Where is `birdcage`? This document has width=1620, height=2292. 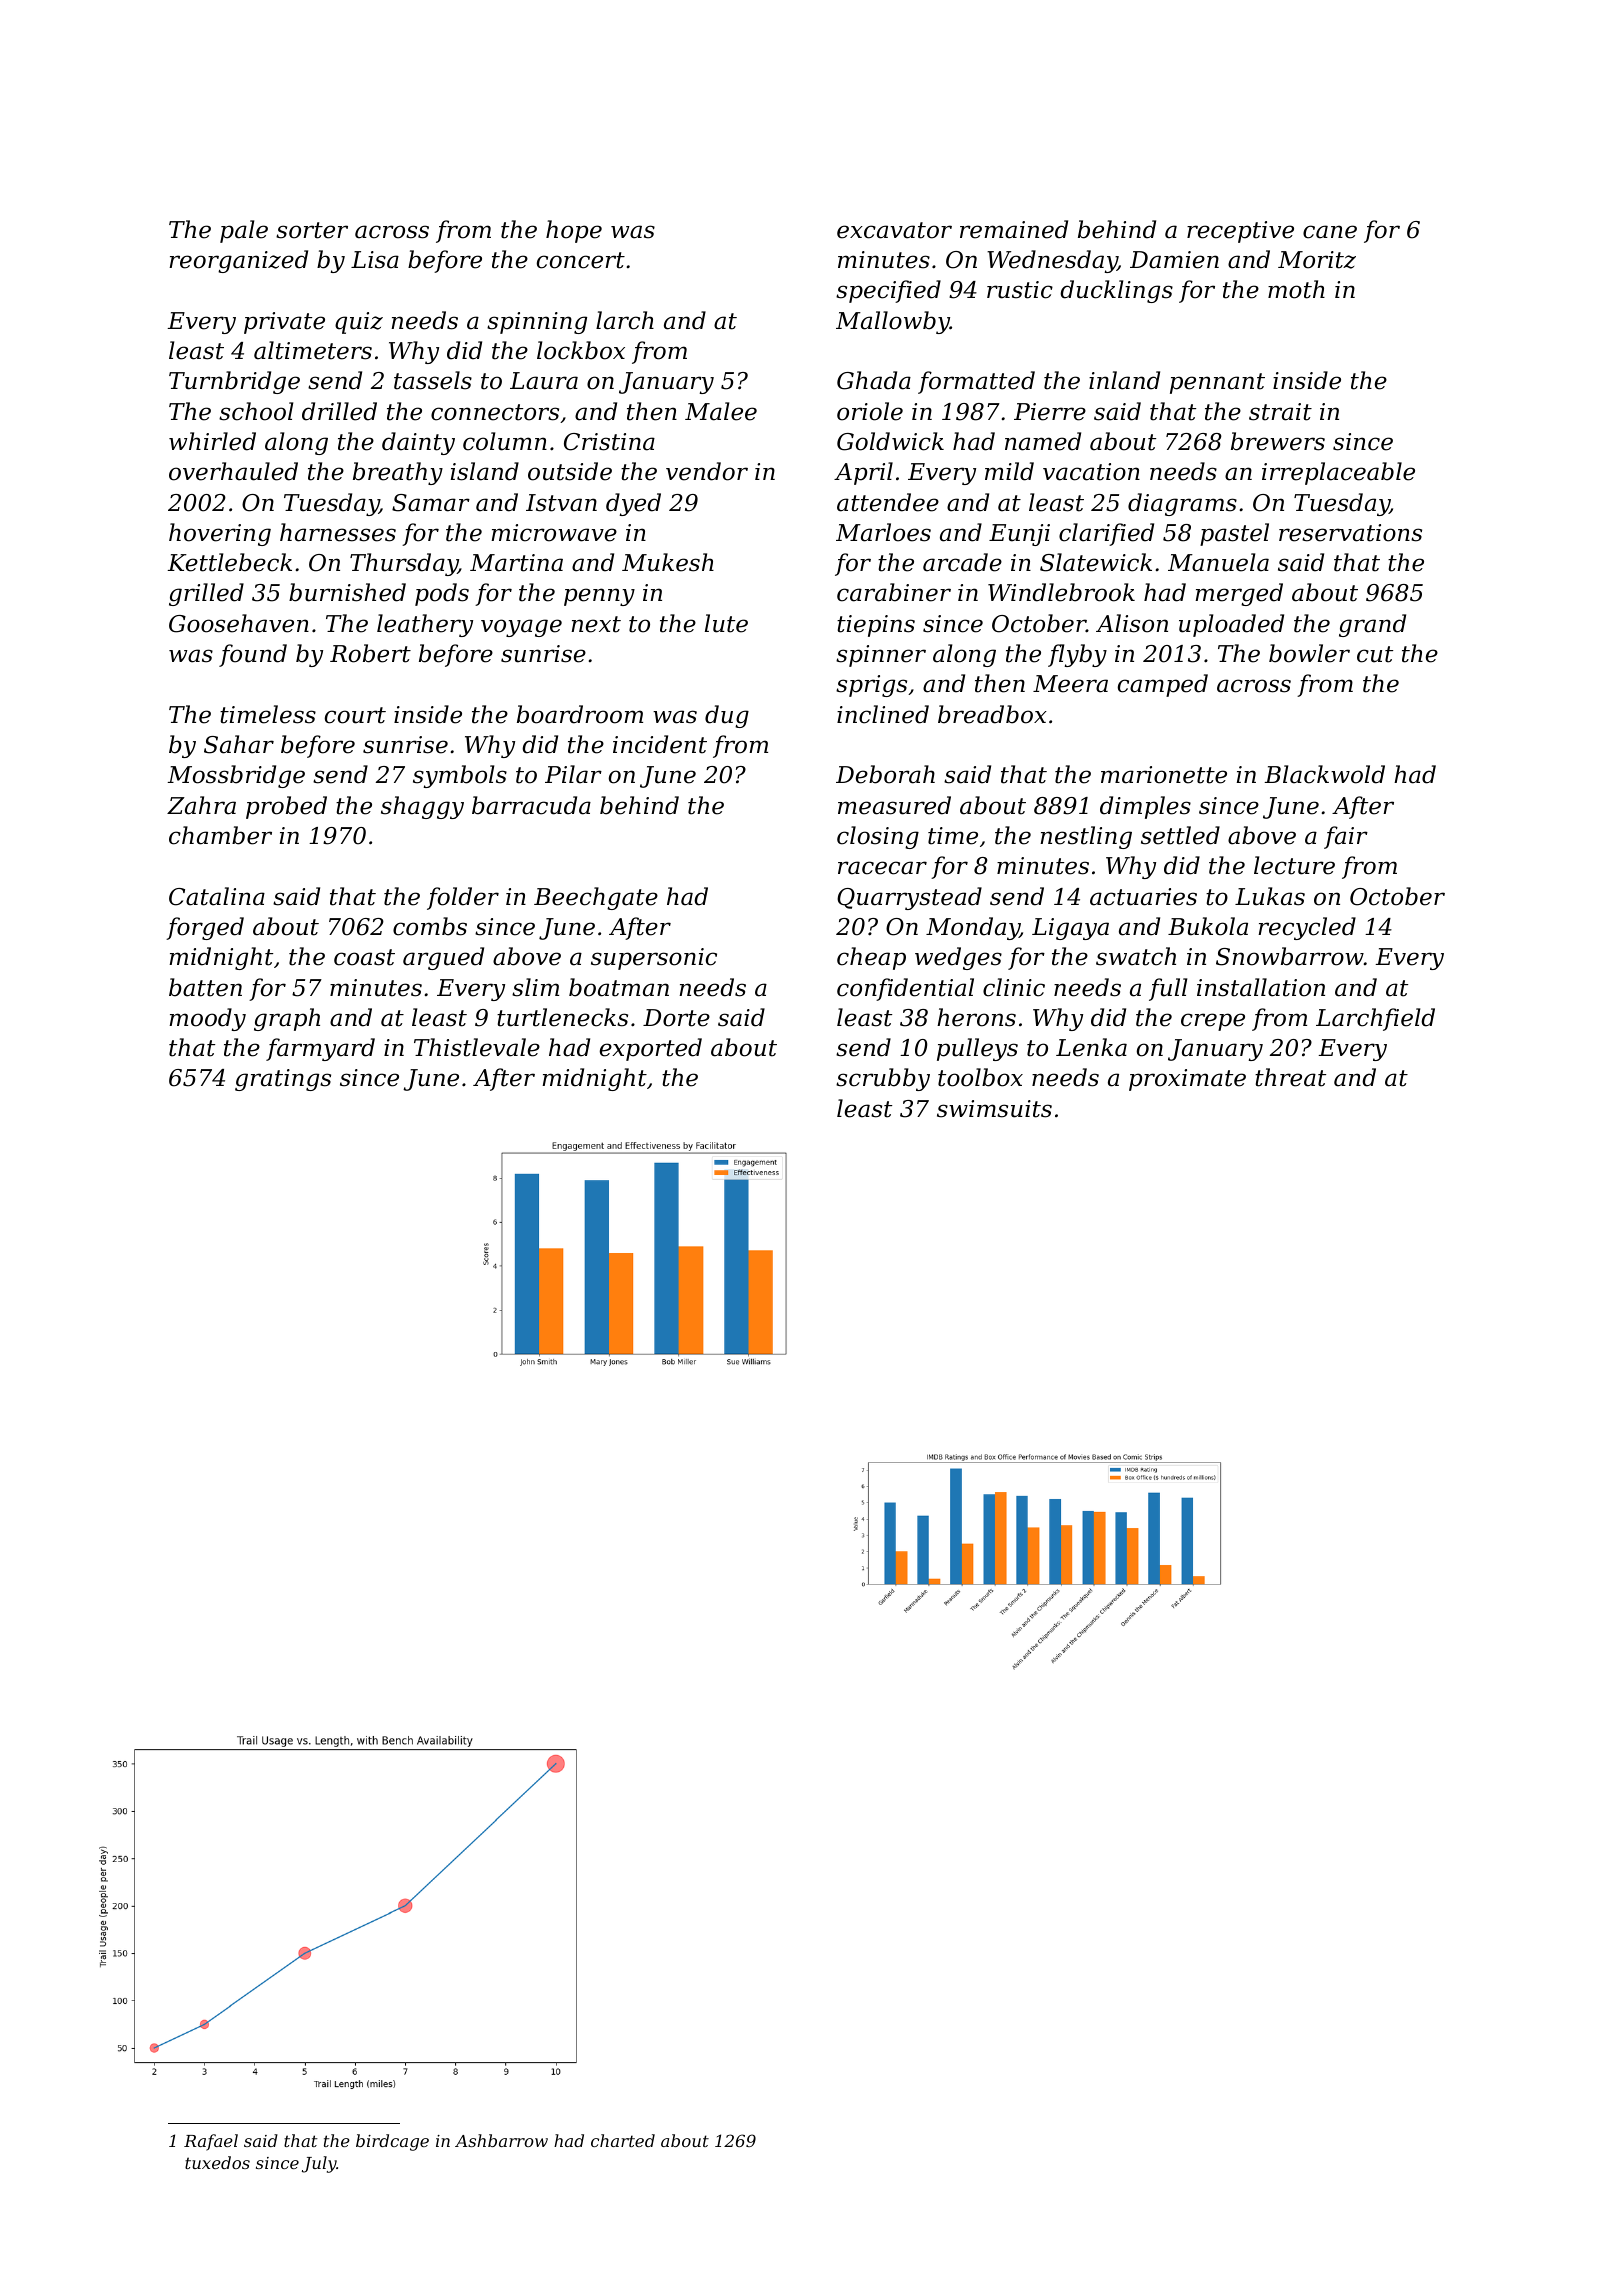
birdcage is located at coordinates (392, 2142).
